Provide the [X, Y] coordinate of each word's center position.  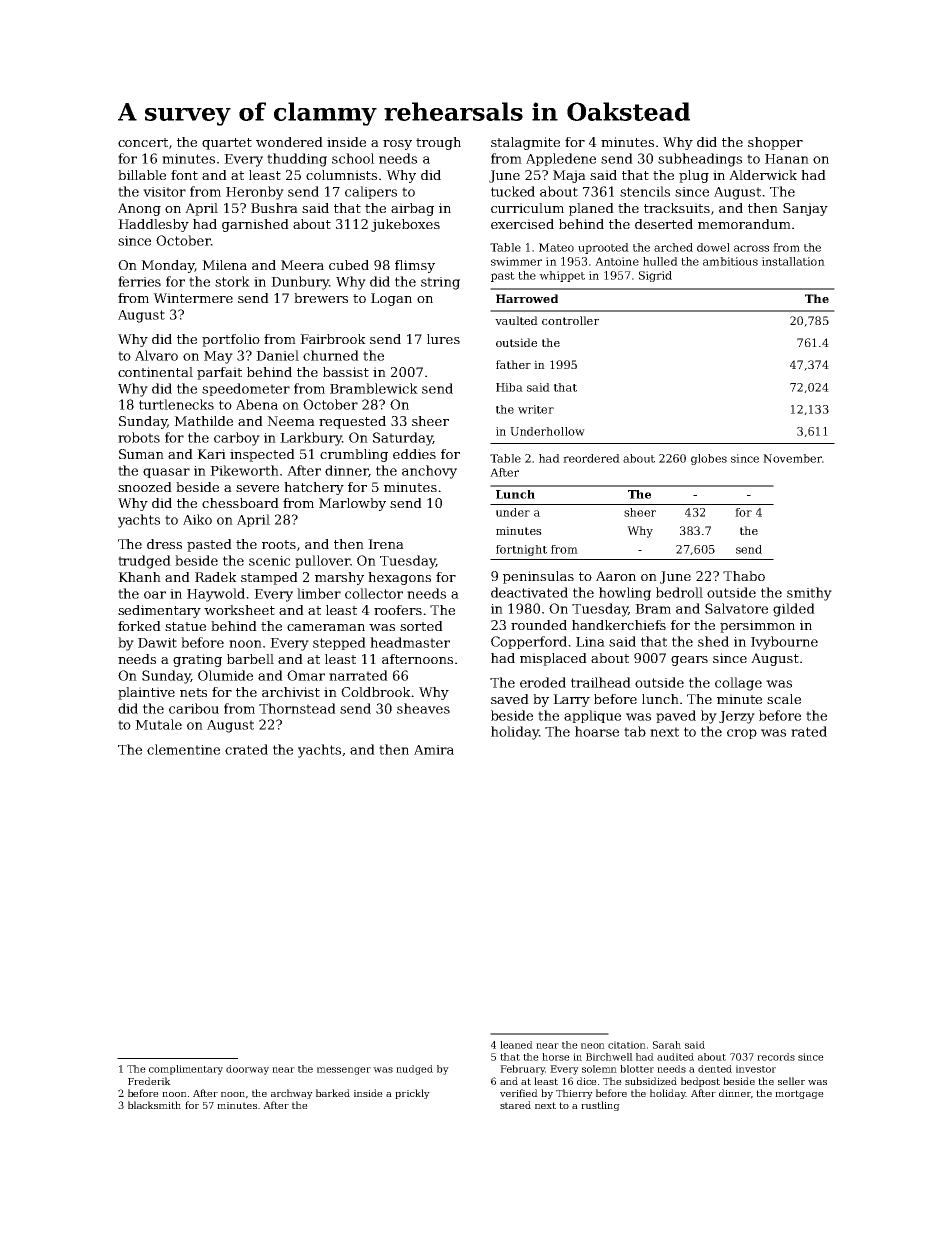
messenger [344, 1071]
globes [709, 459]
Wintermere [193, 298]
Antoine [617, 261]
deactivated [529, 592]
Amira [434, 750]
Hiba [509, 387]
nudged [414, 1070]
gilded [794, 610]
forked [139, 626]
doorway [247, 1070]
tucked [513, 191]
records [776, 1057]
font [184, 175]
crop [742, 734]
